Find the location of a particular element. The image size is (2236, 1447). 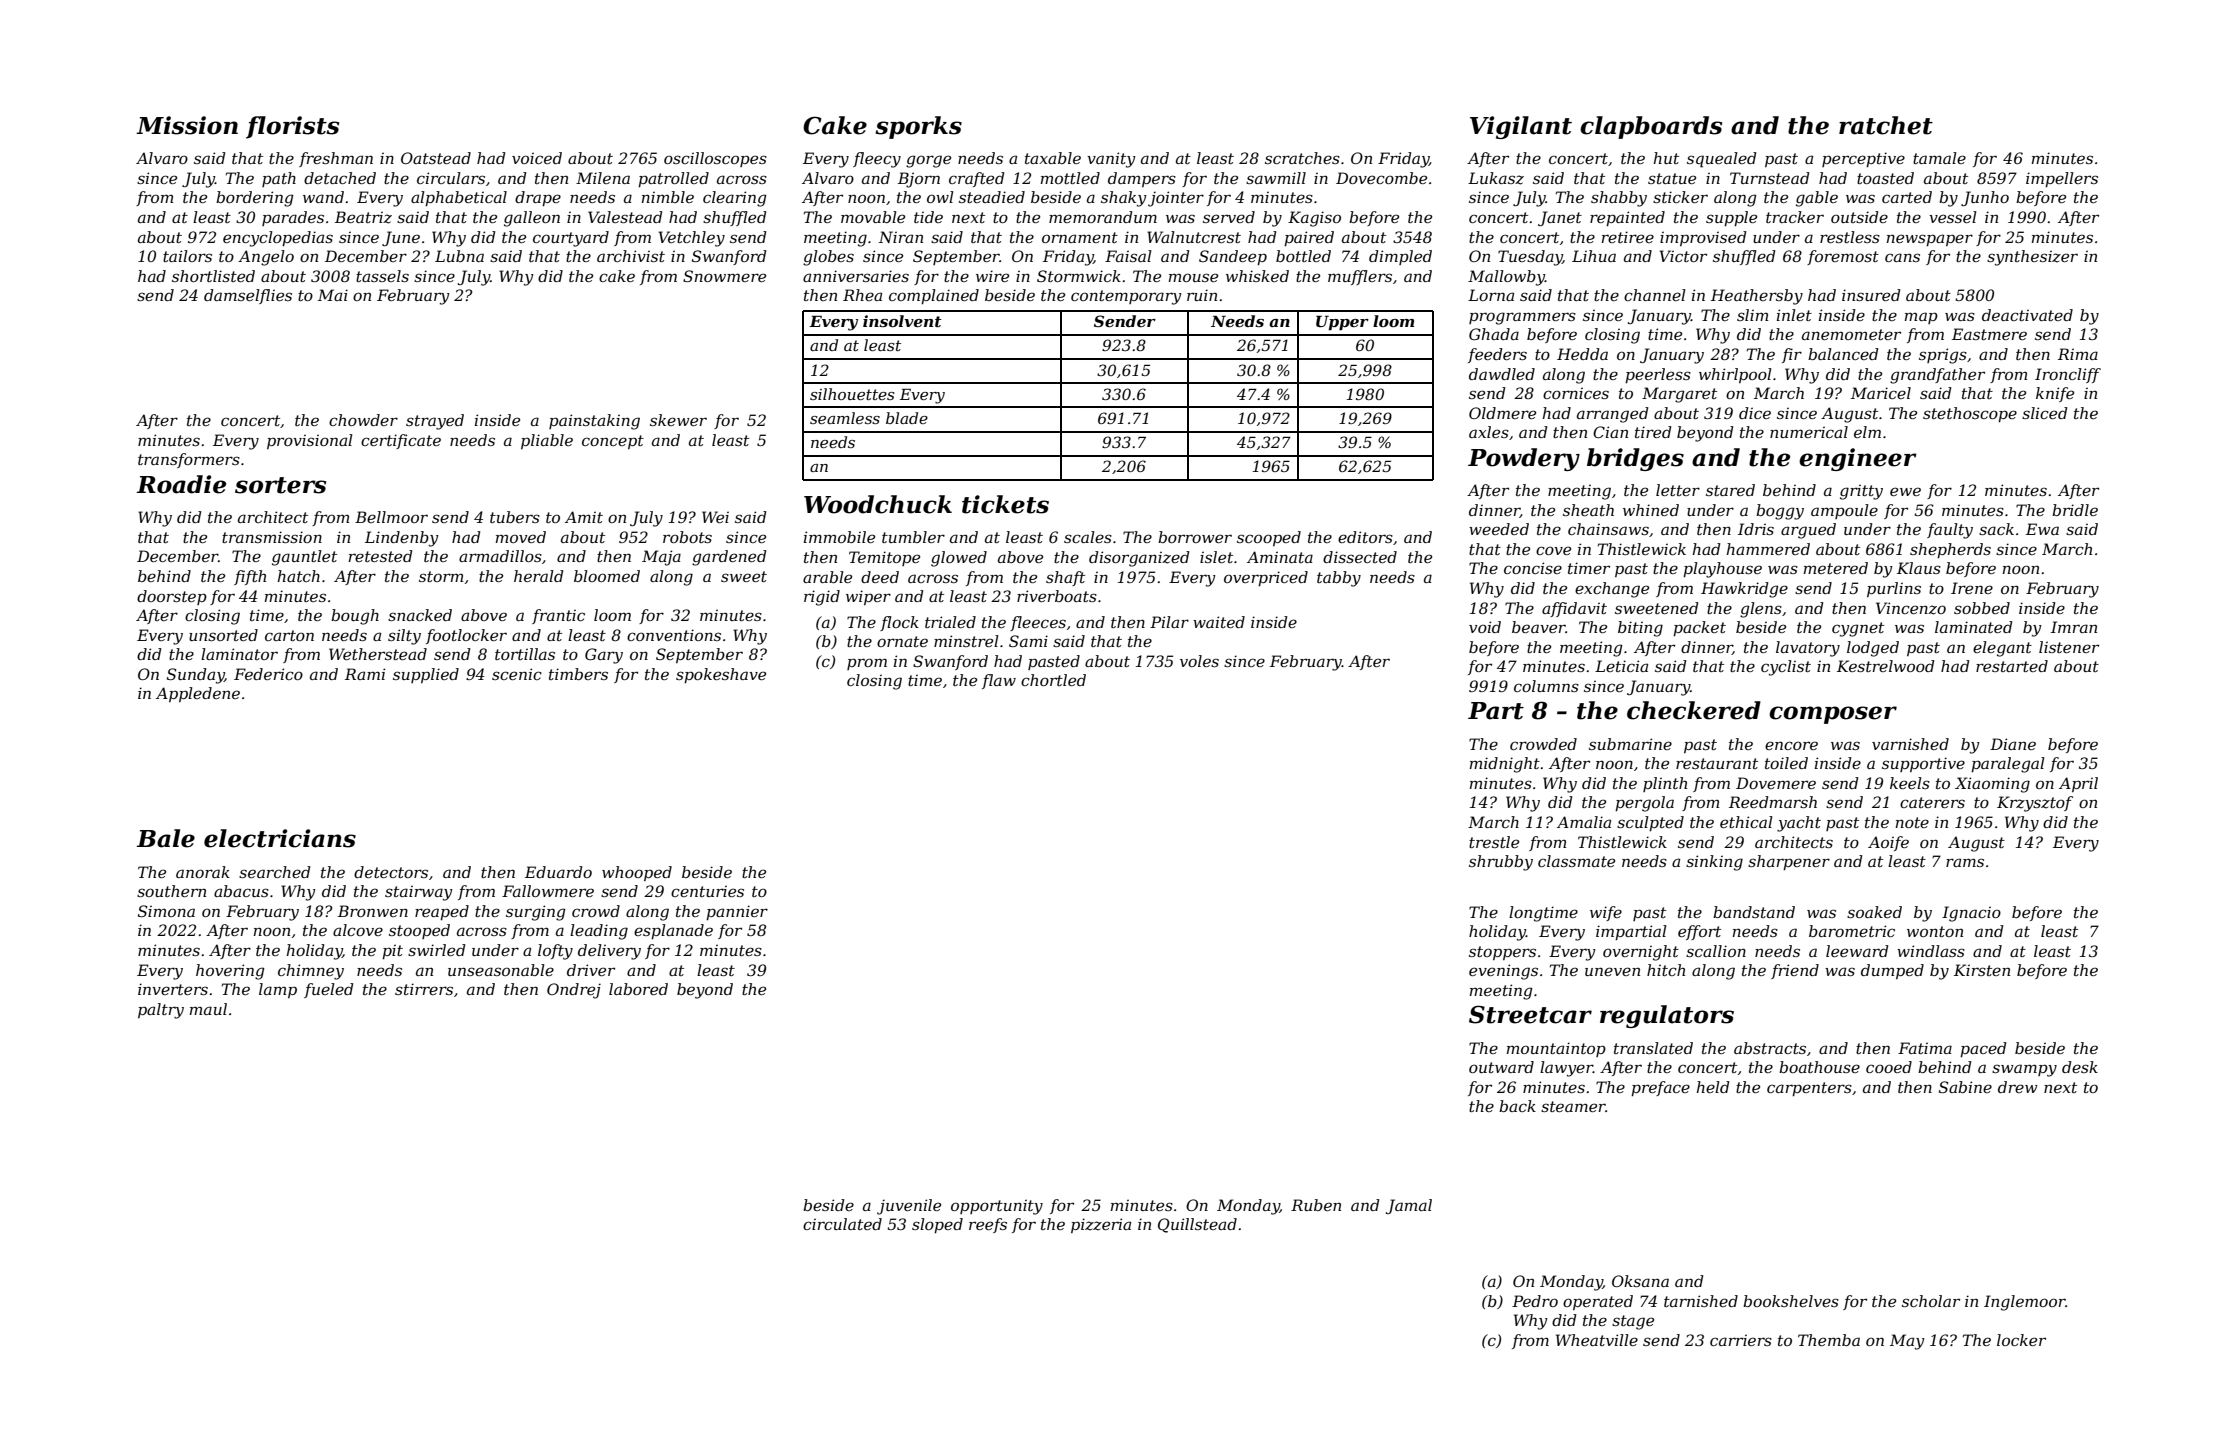

listener is located at coordinates (2069, 647).
